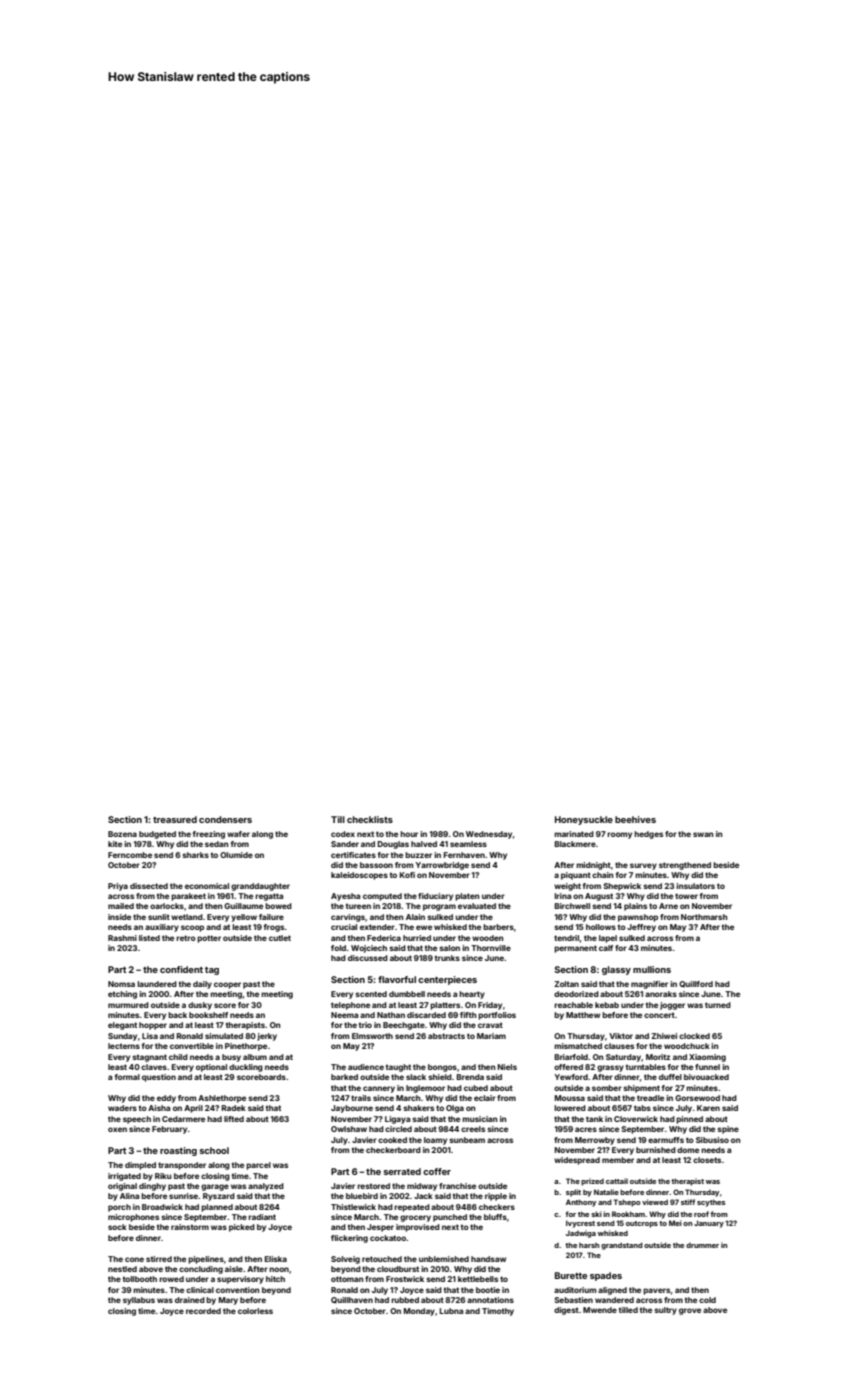 The image size is (849, 1400). Describe the element at coordinates (690, 1311) in the screenshot. I see `grove` at that location.
